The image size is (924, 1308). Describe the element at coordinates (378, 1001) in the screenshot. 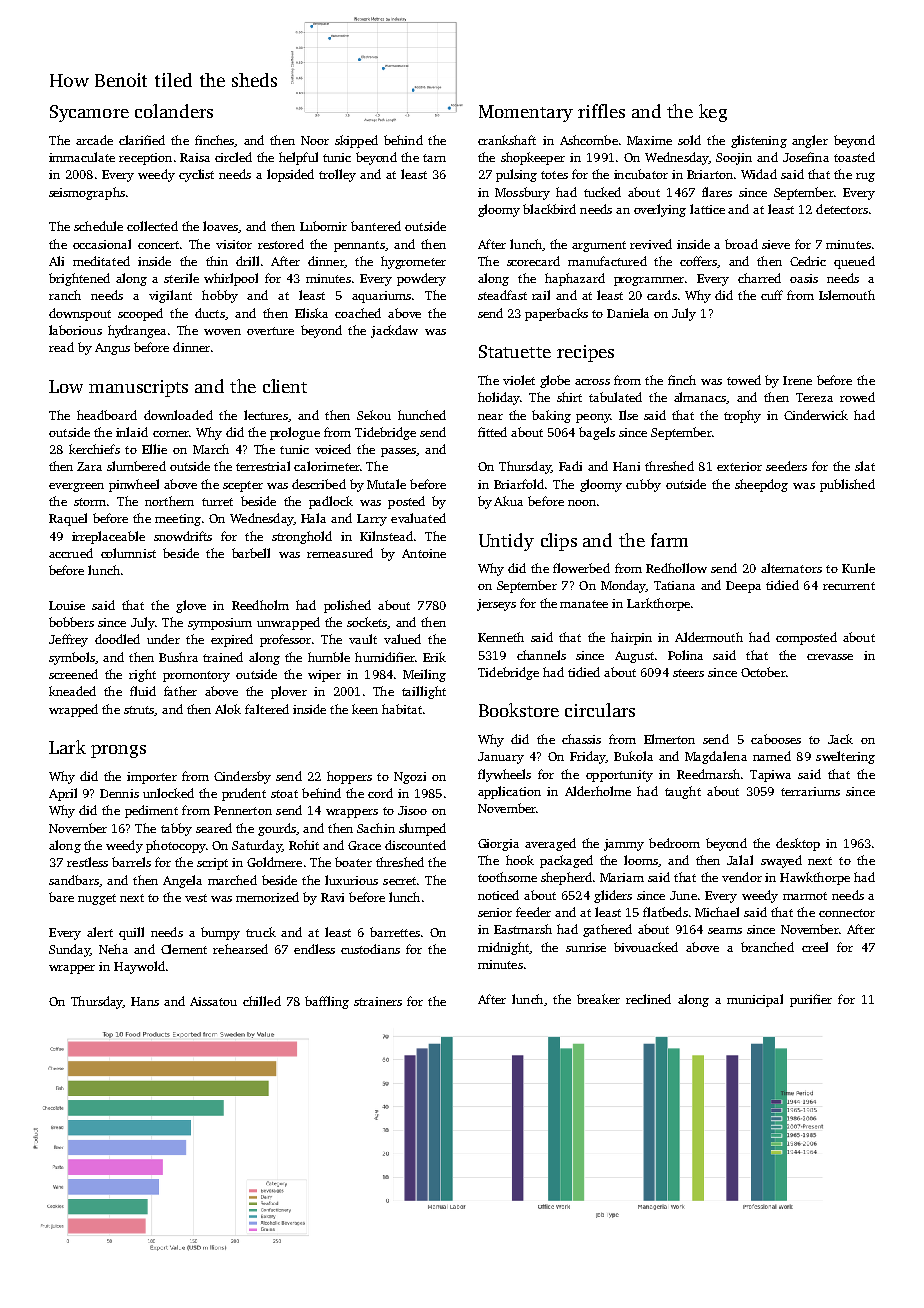

I see `strainers` at that location.
